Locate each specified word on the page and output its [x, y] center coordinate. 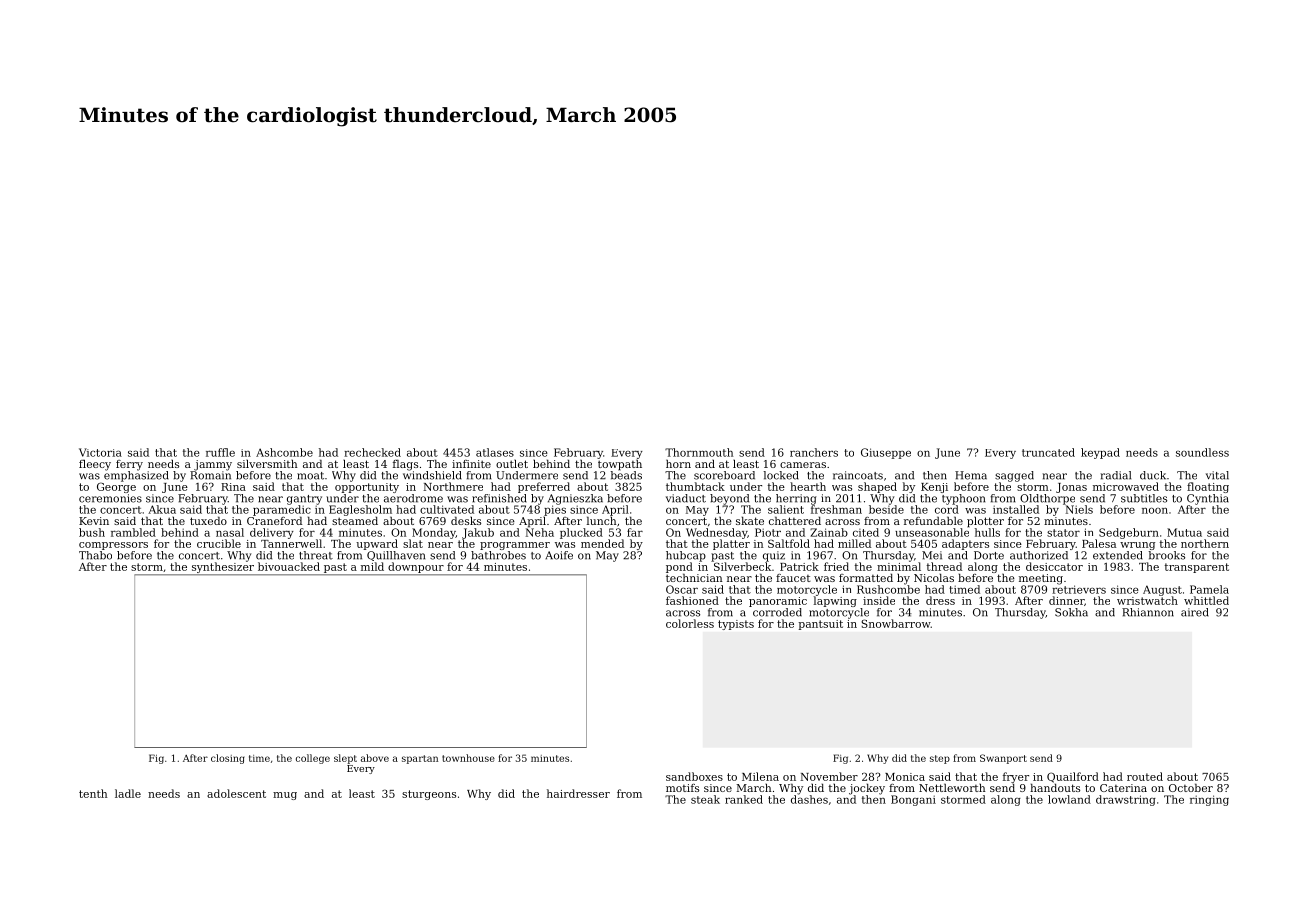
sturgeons [429, 795]
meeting [1041, 579]
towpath [620, 465]
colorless [690, 623]
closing [228, 759]
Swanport [1003, 759]
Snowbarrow [896, 623]
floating [1208, 487]
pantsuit [820, 625]
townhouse [468, 758]
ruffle [220, 452]
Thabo [95, 555]
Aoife [559, 555]
